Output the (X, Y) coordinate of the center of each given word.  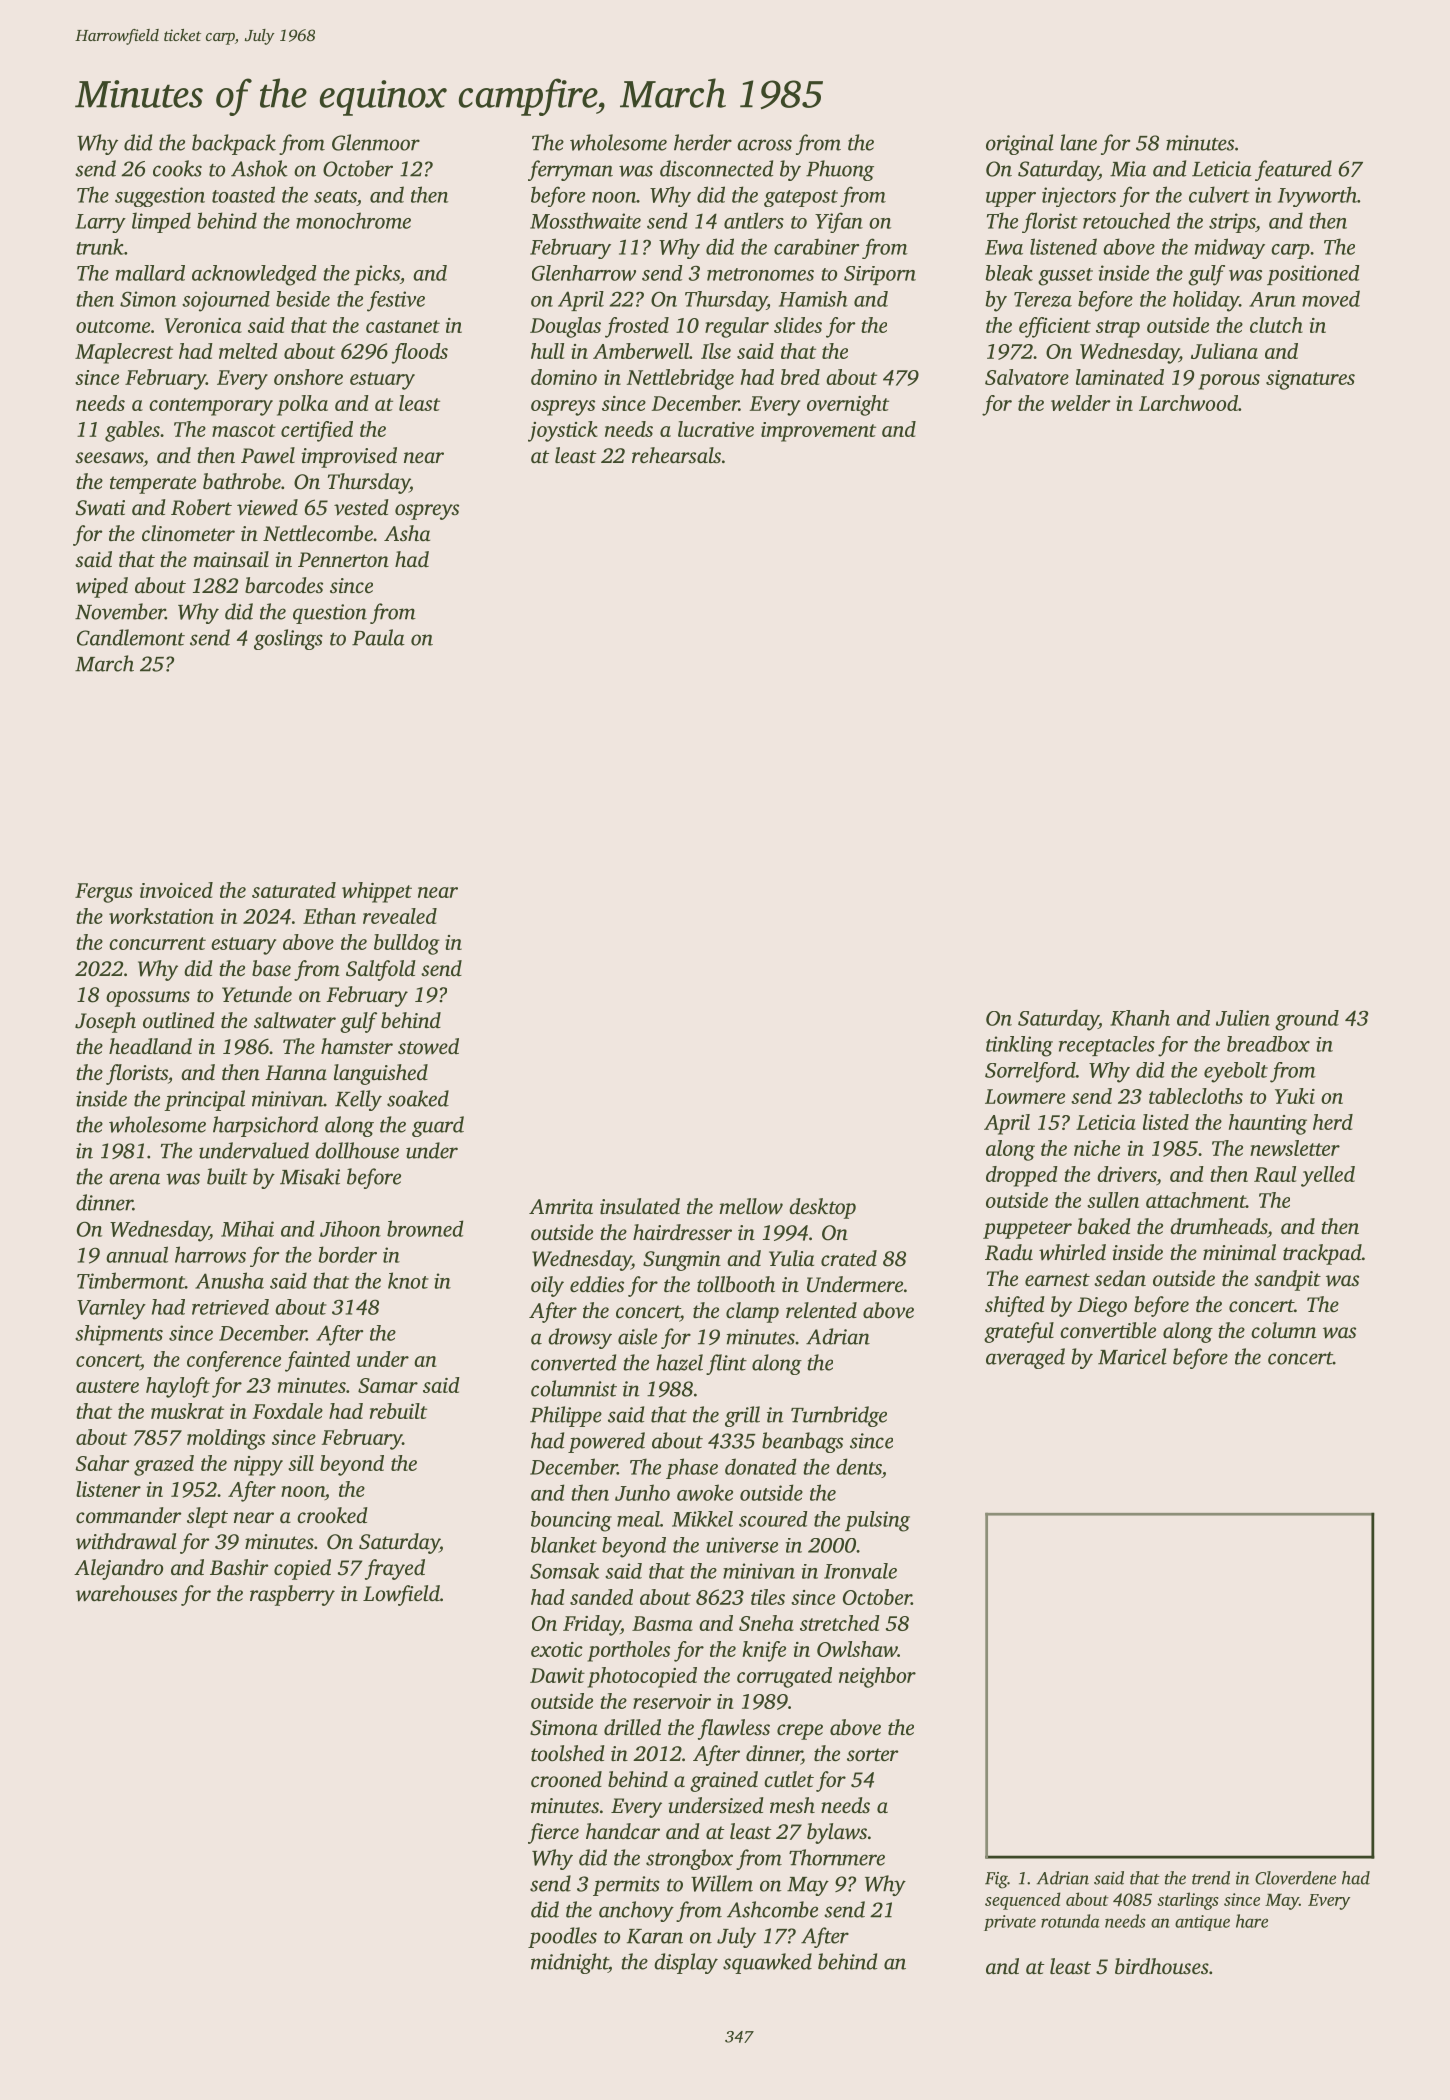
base (271, 968)
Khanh (1140, 1018)
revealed (400, 916)
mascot (244, 430)
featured (1293, 170)
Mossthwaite (585, 220)
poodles (562, 1937)
